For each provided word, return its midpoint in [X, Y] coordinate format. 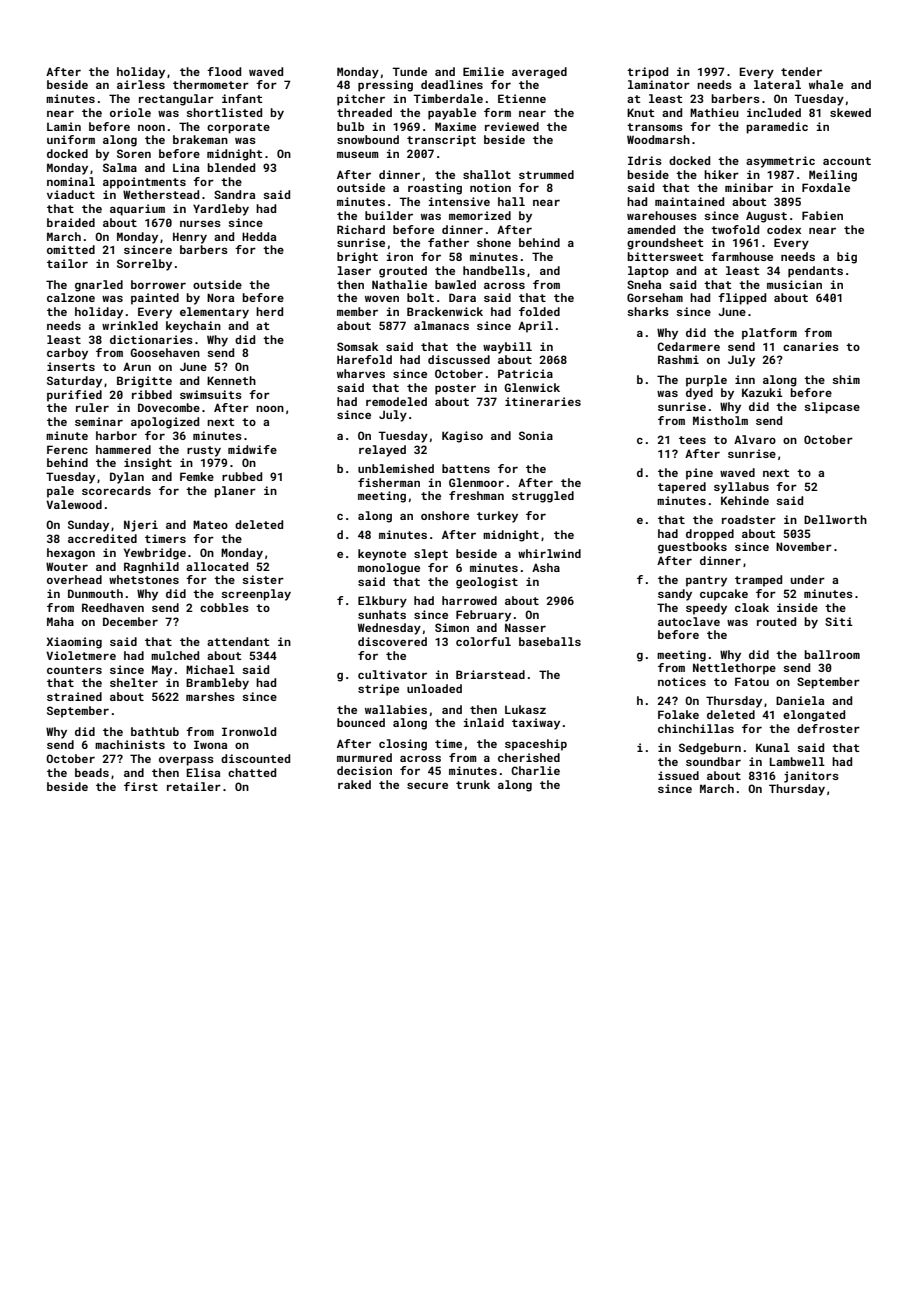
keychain [193, 327]
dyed [699, 394]
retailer [194, 786]
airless [141, 84]
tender [801, 71]
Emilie [483, 71]
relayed [382, 451]
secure [427, 785]
